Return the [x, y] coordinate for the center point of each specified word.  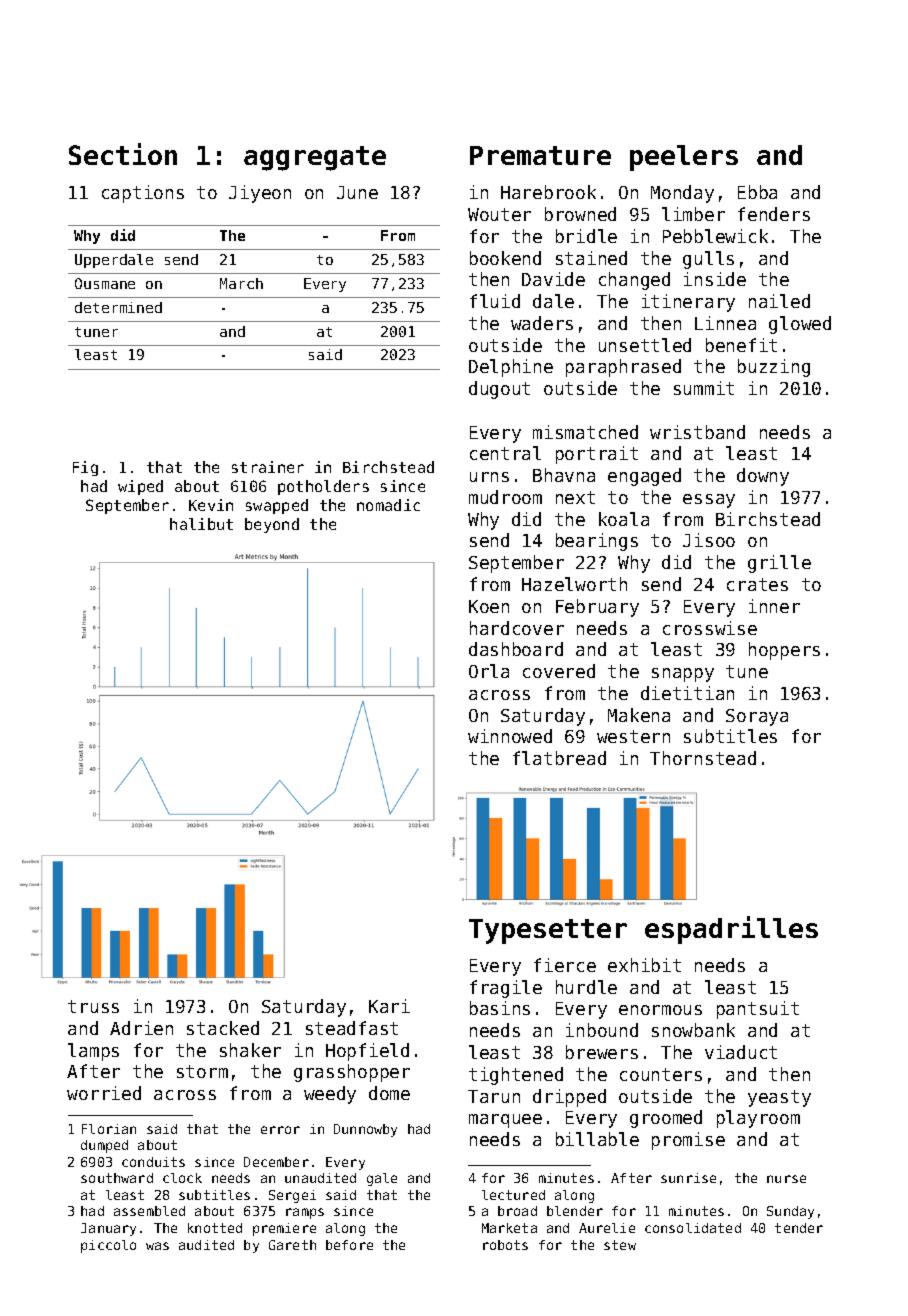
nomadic [388, 505]
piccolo [108, 1246]
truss [93, 1006]
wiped [140, 487]
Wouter [499, 214]
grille [779, 564]
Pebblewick [715, 236]
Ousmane [105, 283]
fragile [506, 989]
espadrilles [731, 930]
